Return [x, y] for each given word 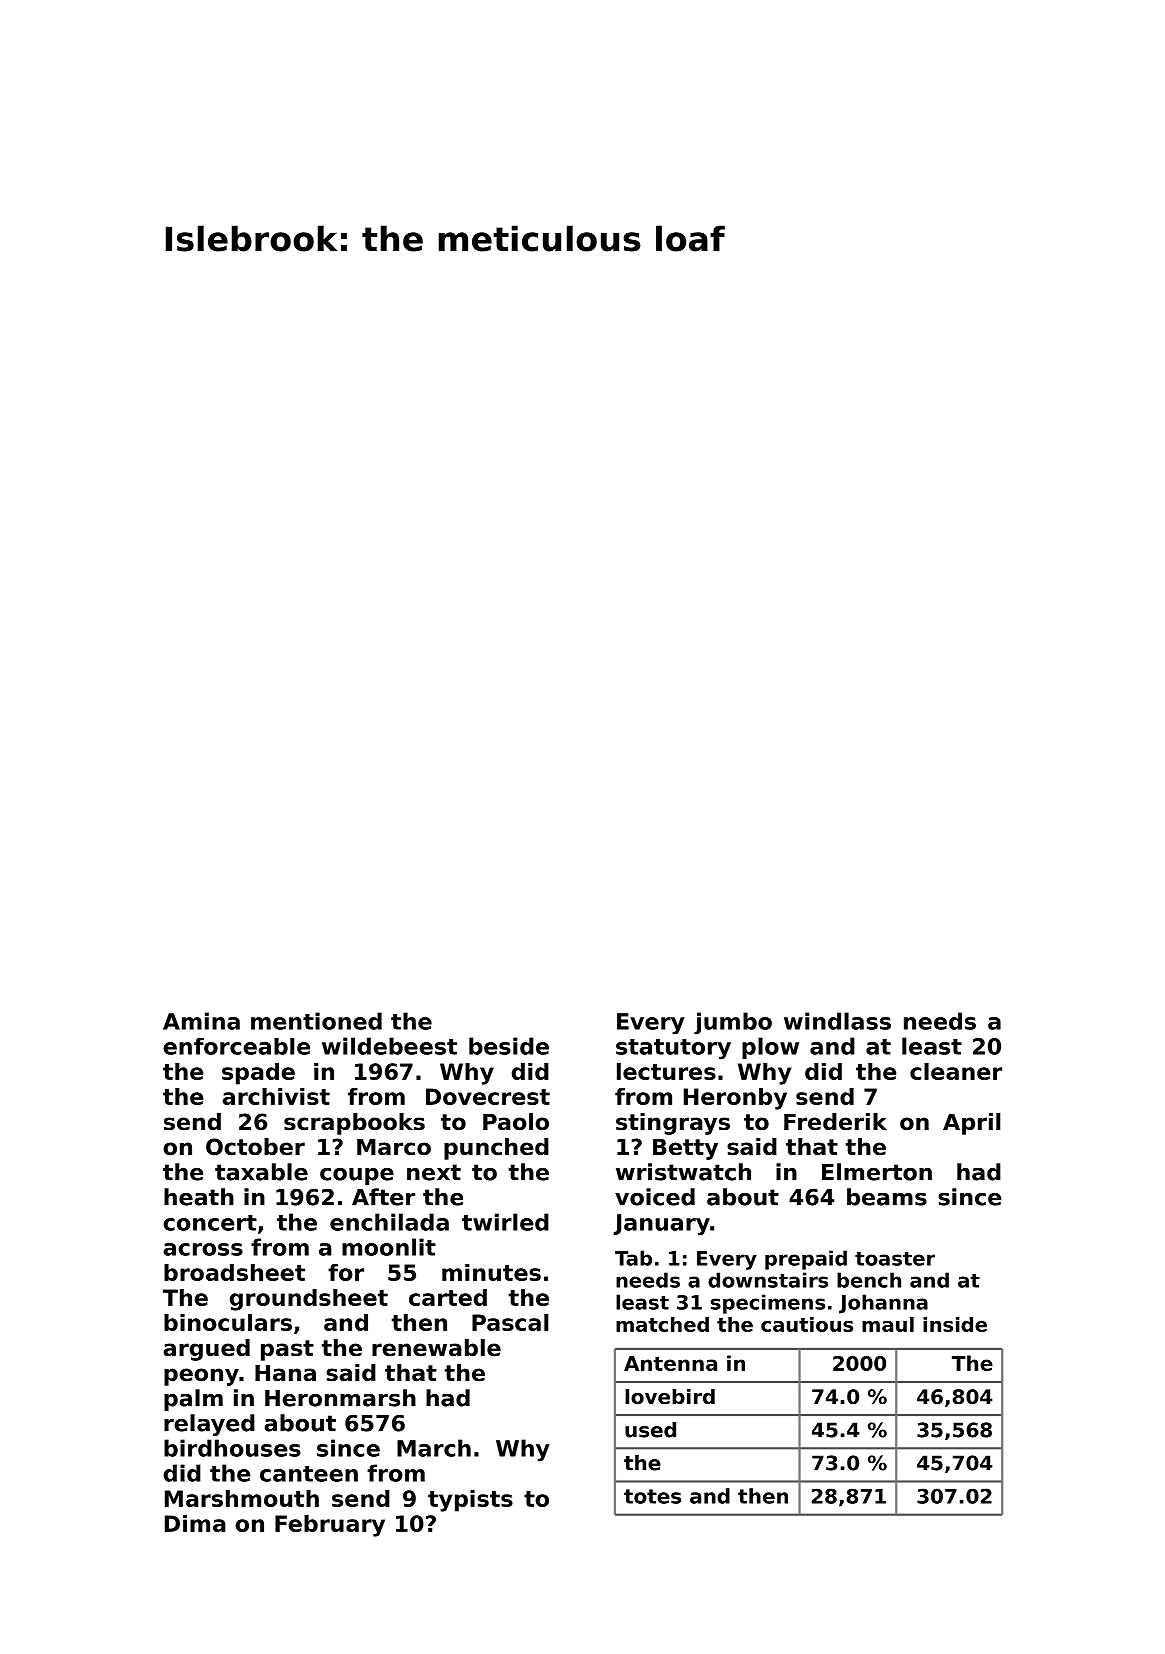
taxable [261, 1172]
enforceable [236, 1046]
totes [652, 1496]
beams [887, 1197]
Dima [195, 1523]
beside [509, 1046]
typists [470, 1501]
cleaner [956, 1071]
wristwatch [683, 1172]
